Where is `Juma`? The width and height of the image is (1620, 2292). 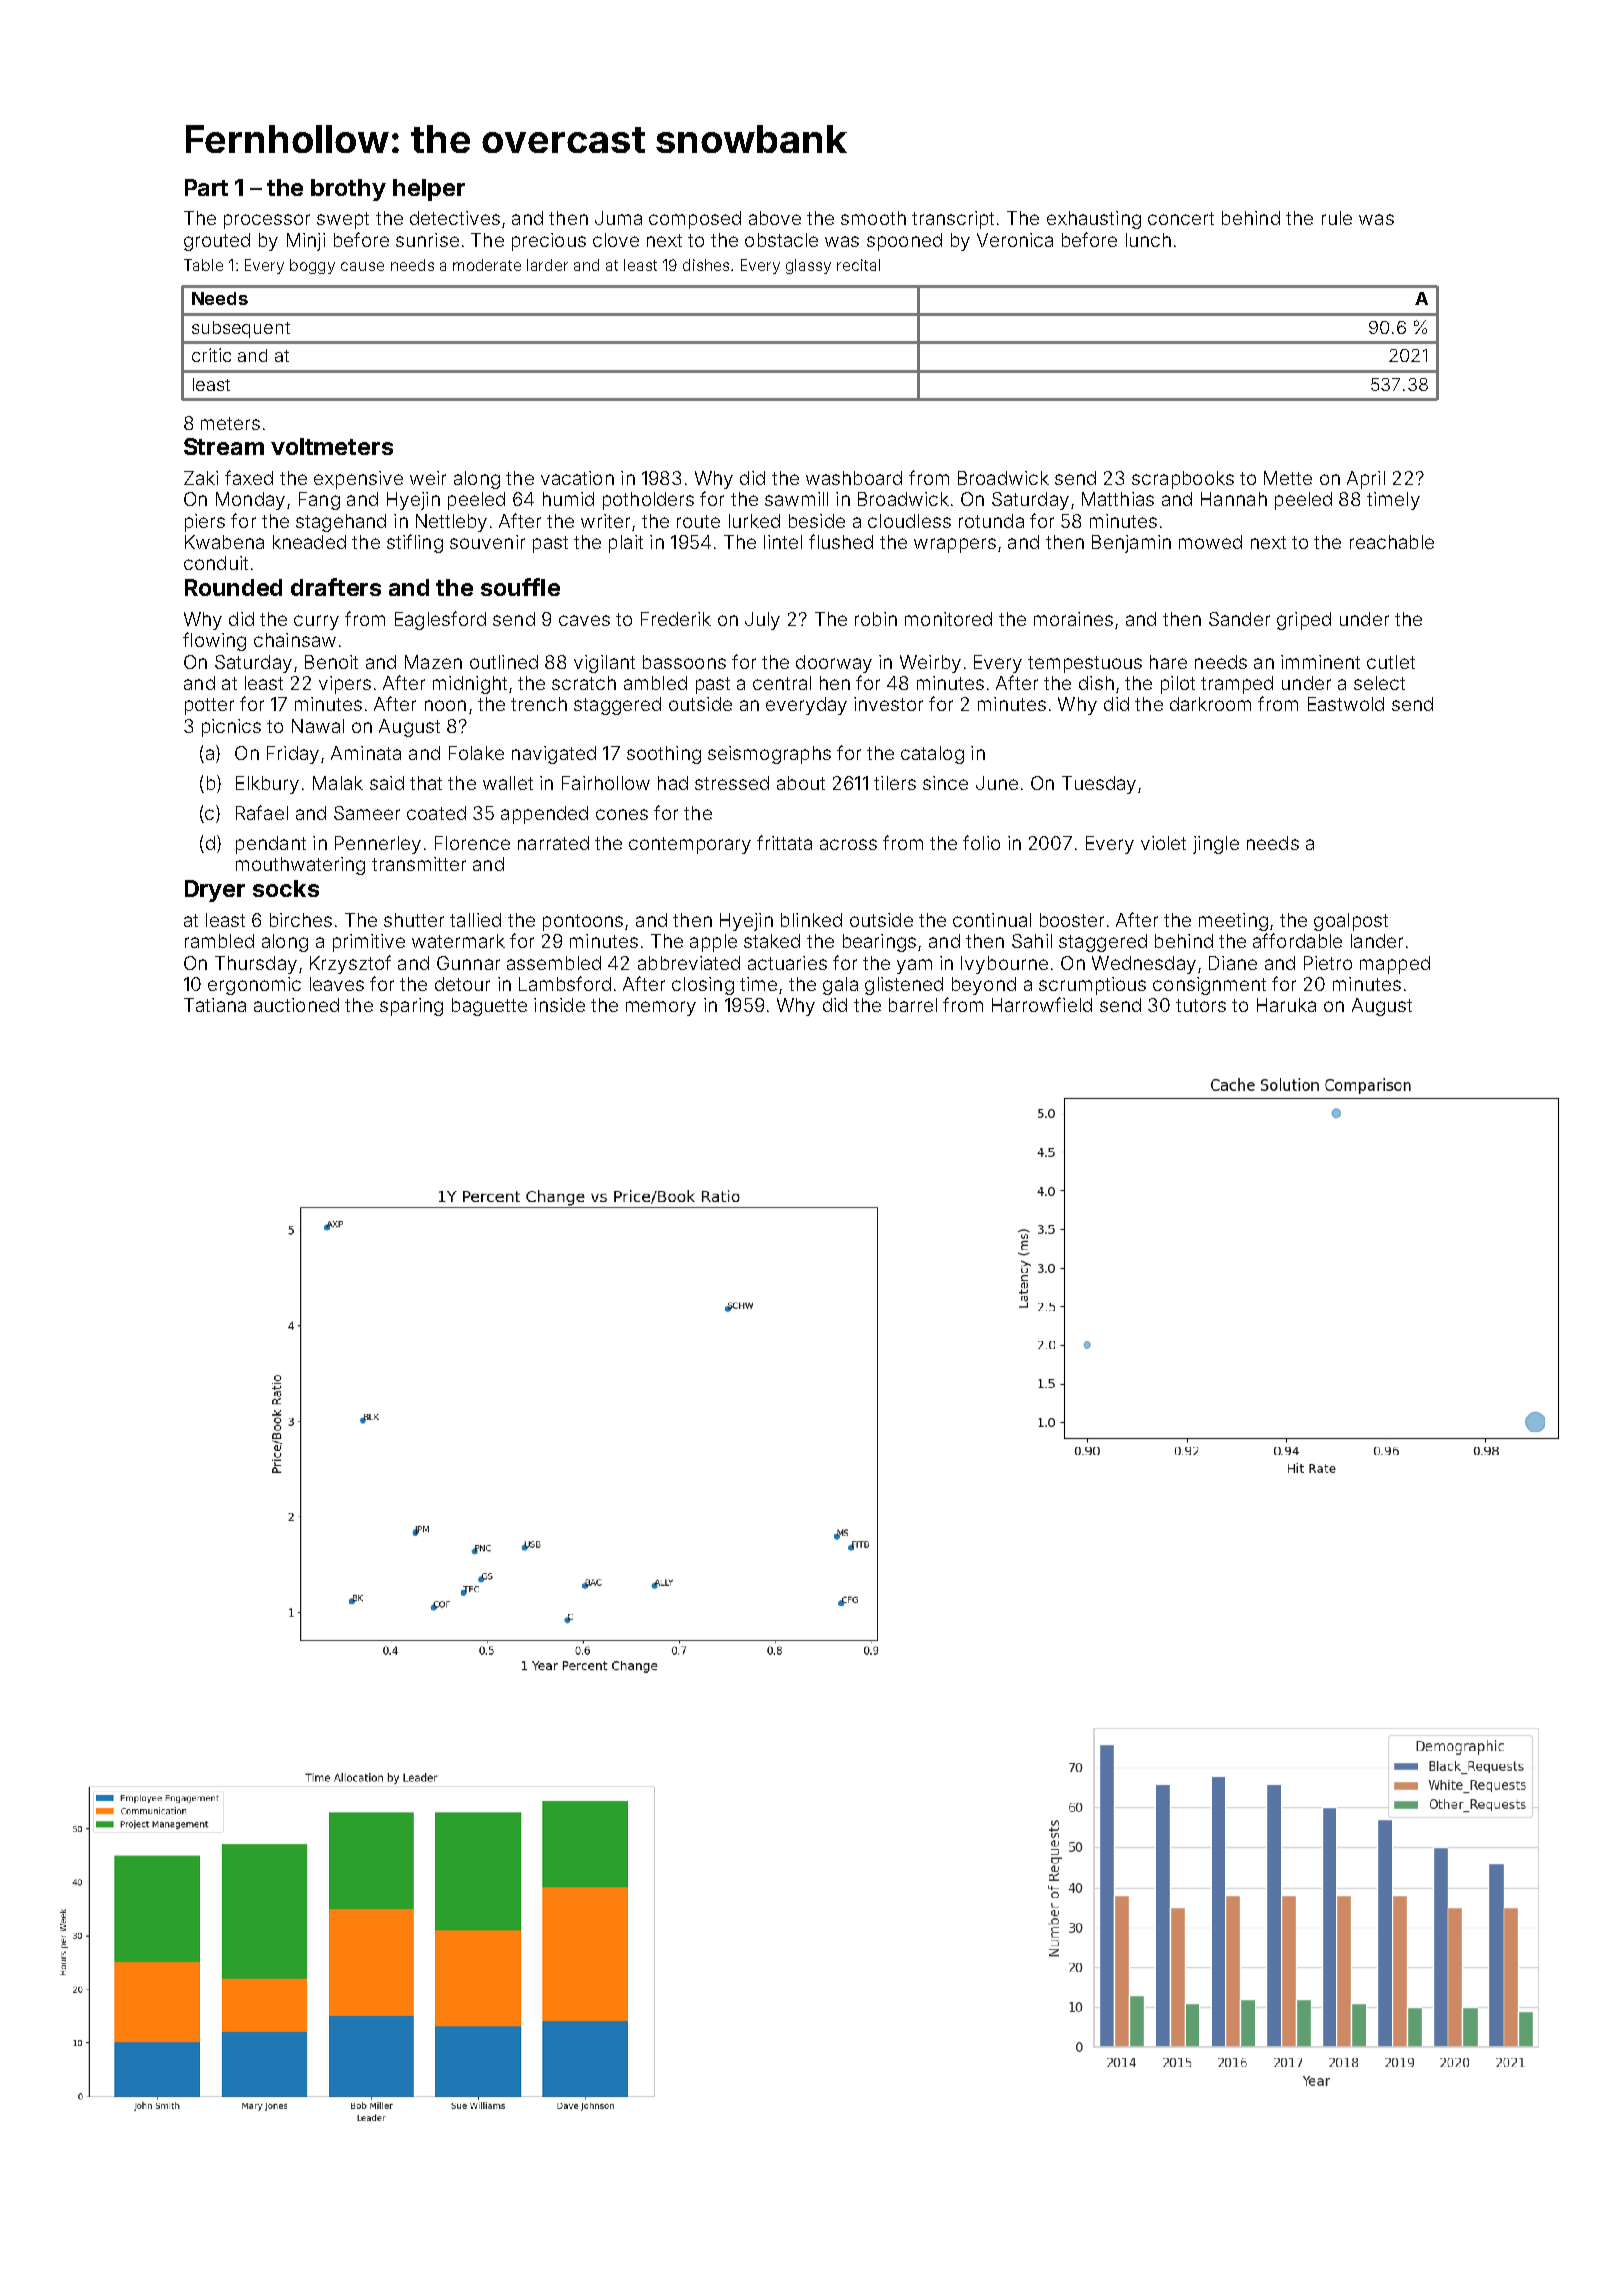 Juma is located at coordinates (618, 218).
